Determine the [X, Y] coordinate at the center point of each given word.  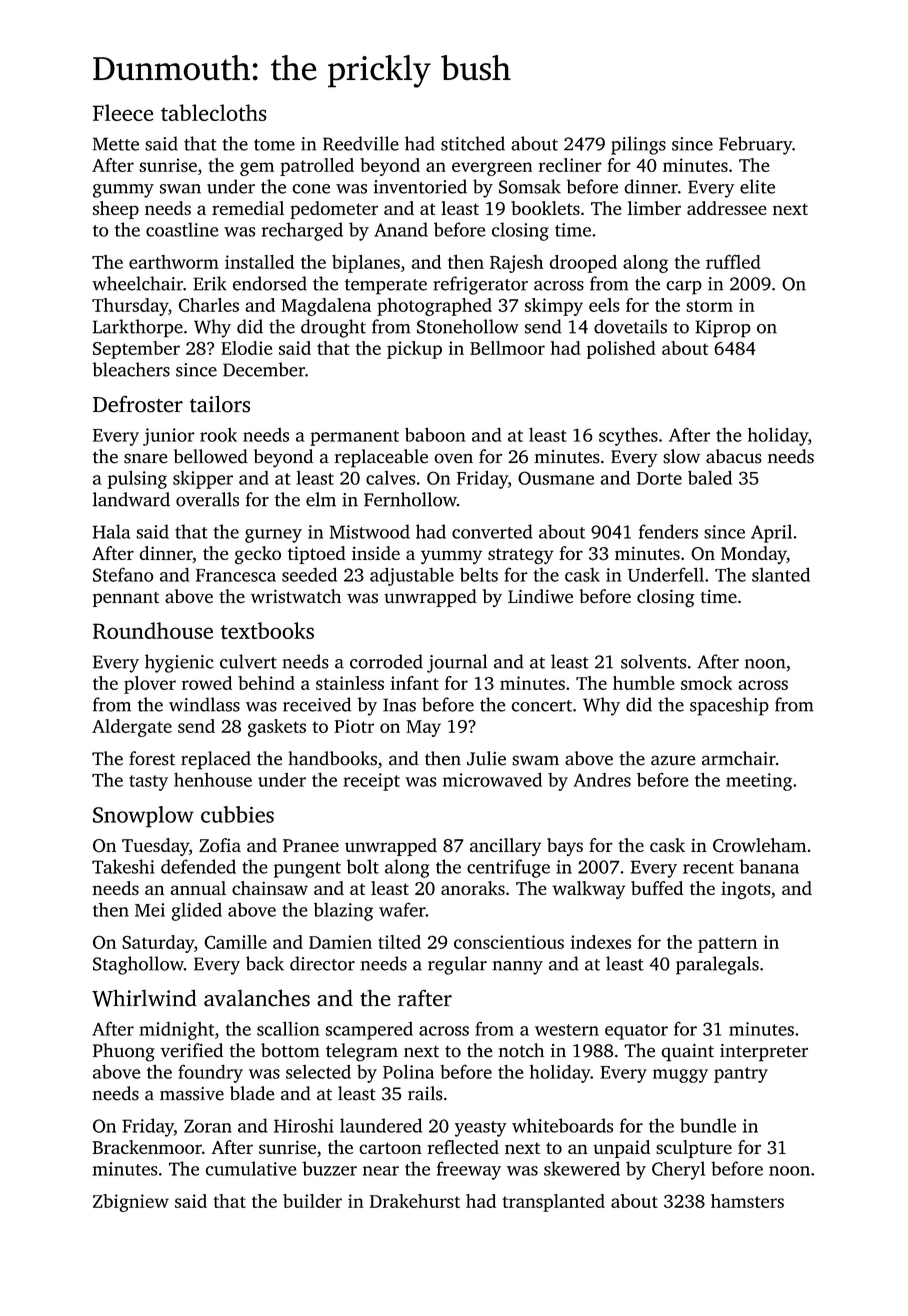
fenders [668, 531]
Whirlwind [144, 998]
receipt [371, 782]
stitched [473, 143]
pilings [638, 145]
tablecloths [214, 112]
